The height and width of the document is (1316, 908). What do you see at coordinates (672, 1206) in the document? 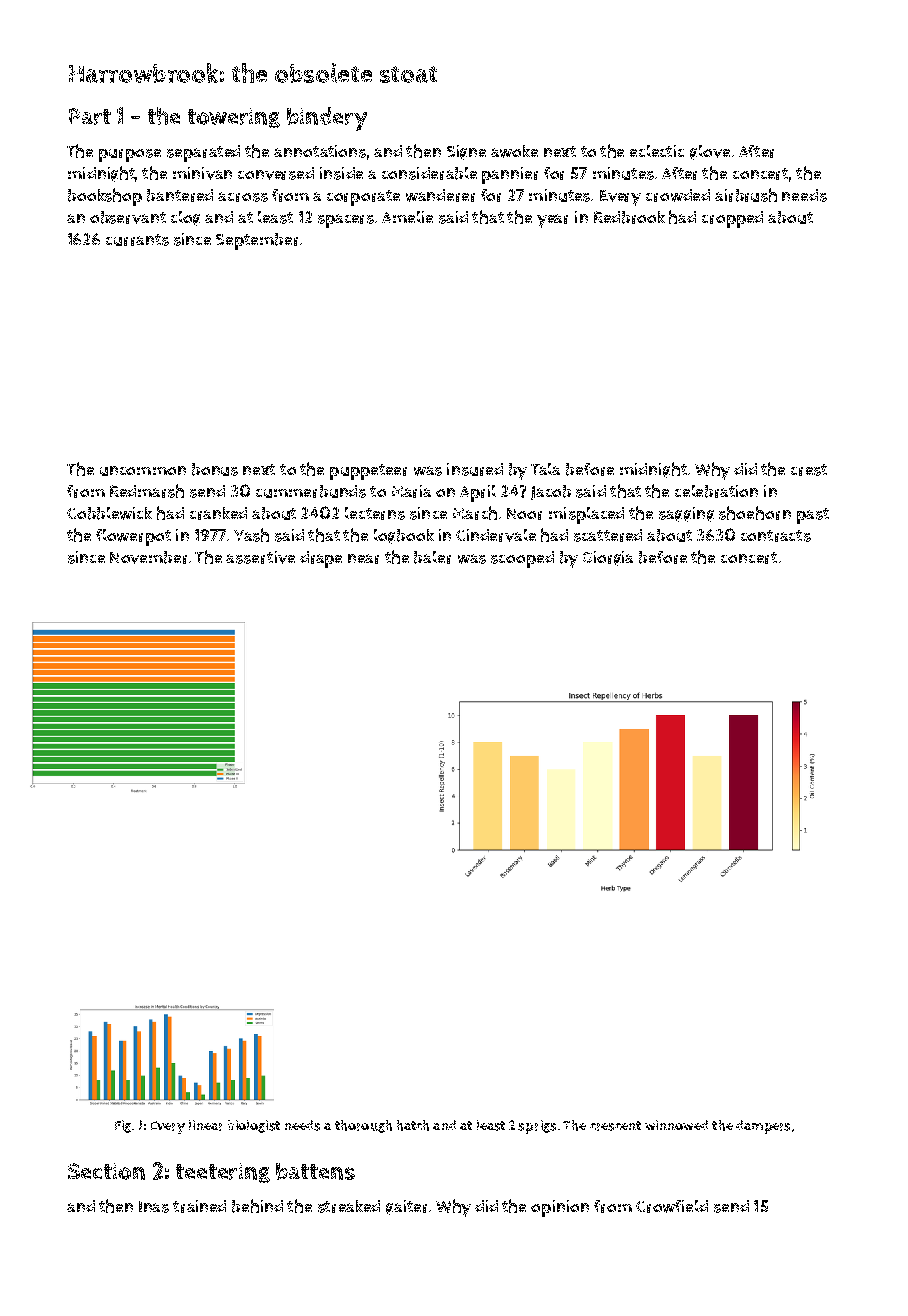
I see `Crowfield` at bounding box center [672, 1206].
